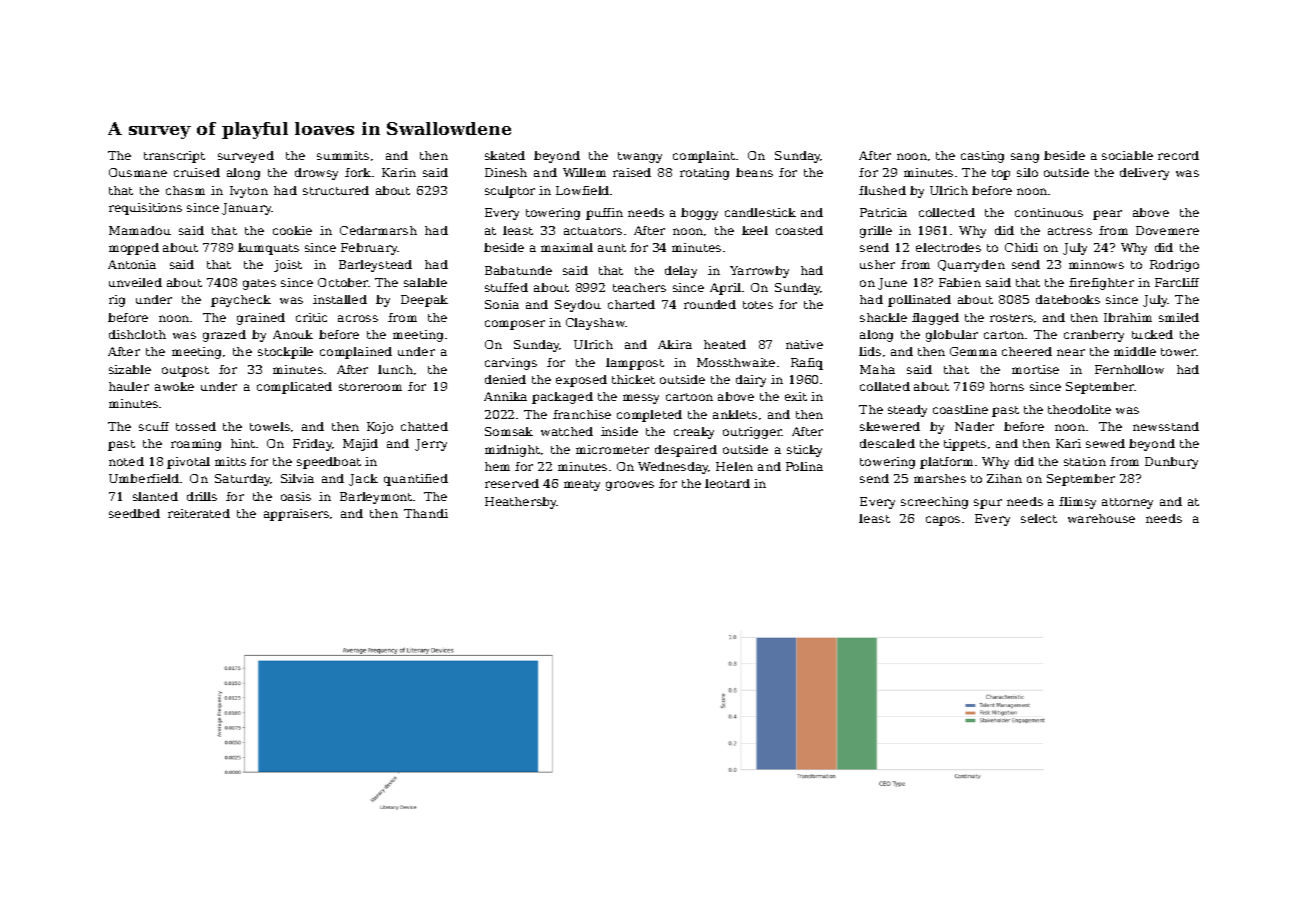 This document has height=924, width=1308. What do you see at coordinates (134, 249) in the document?
I see `mopped` at bounding box center [134, 249].
